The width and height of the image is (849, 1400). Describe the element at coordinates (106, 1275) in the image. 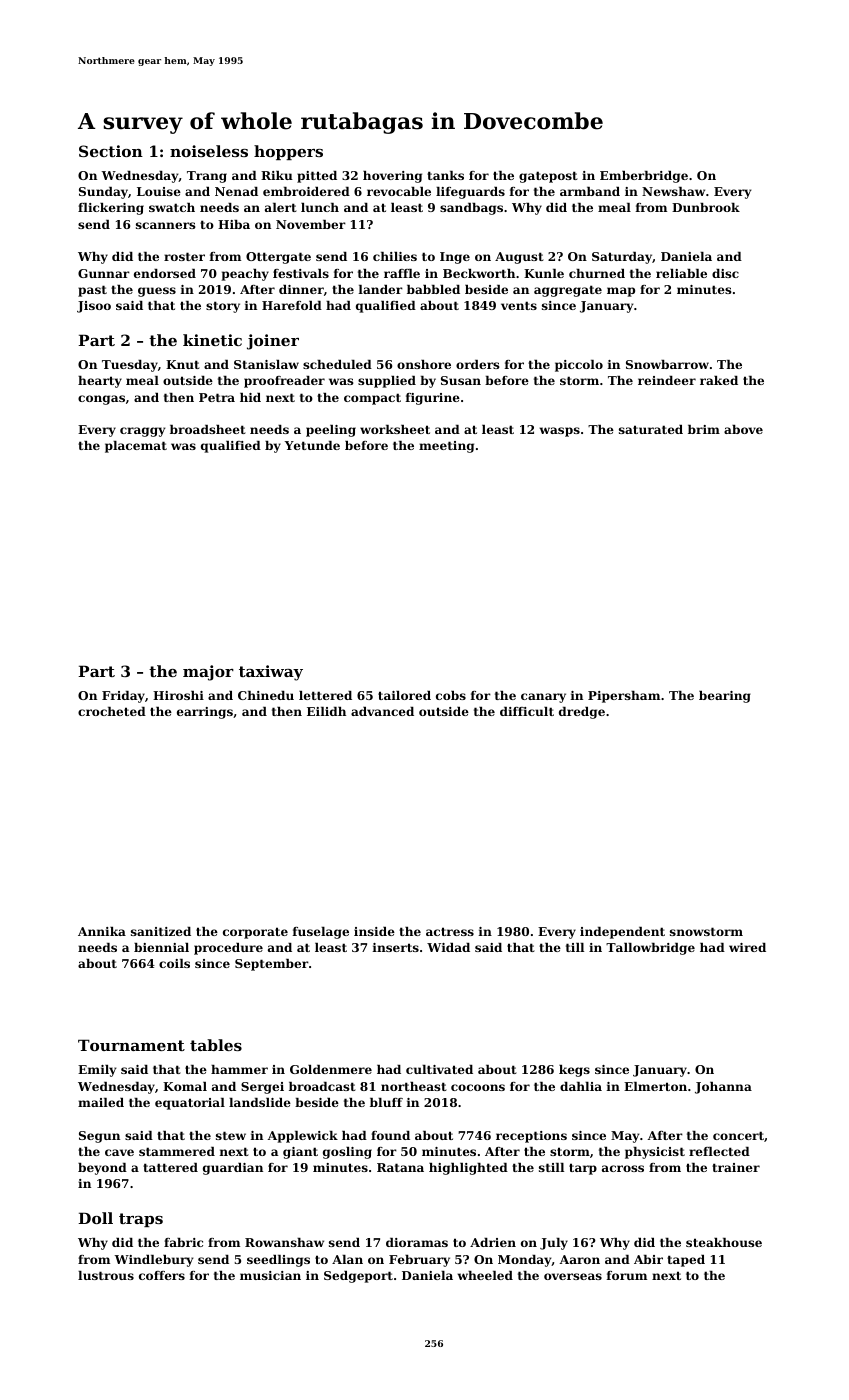

I see `lustrous` at that location.
